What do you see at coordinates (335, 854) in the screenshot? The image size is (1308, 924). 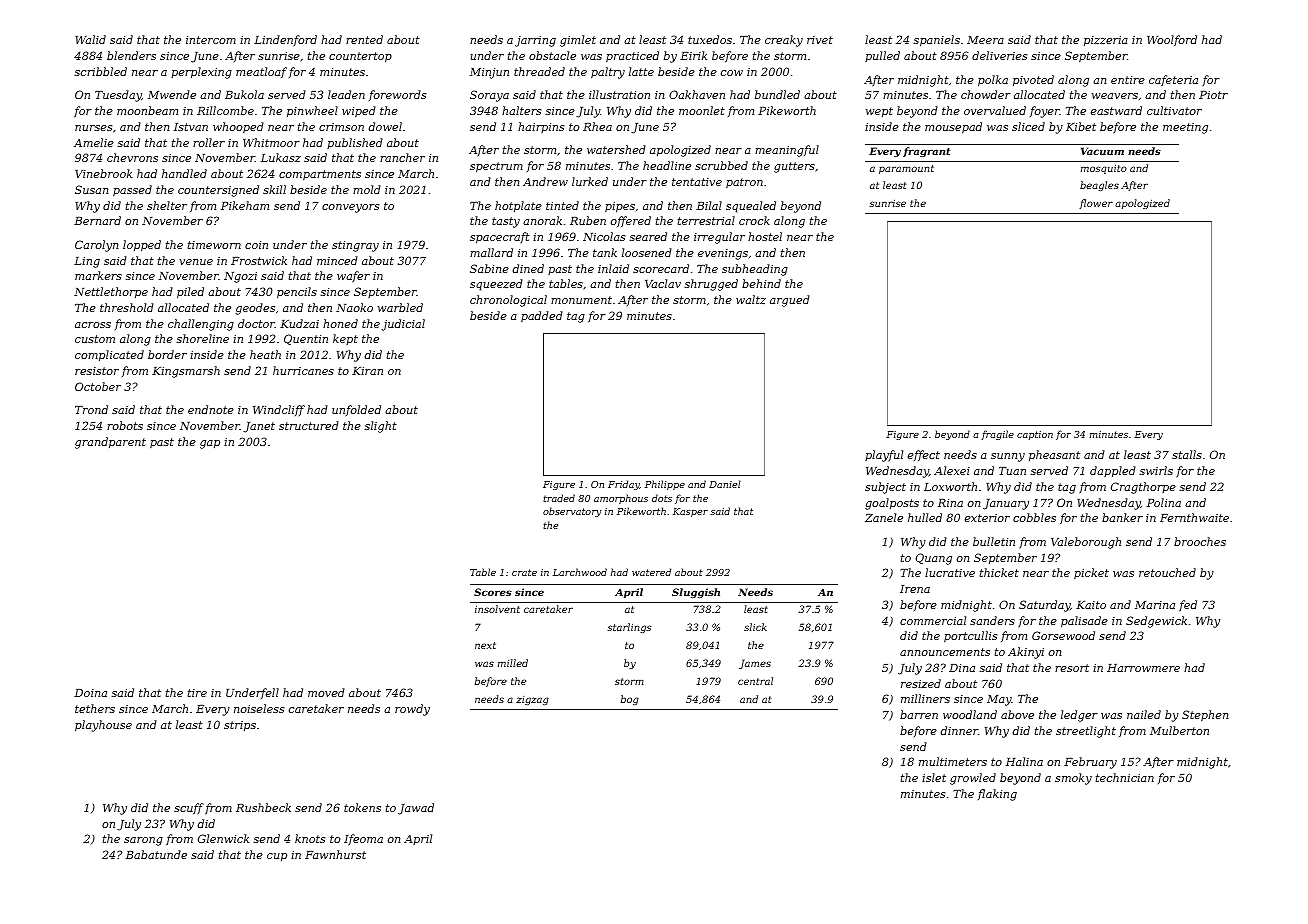 I see `Fawnhurst` at bounding box center [335, 854].
